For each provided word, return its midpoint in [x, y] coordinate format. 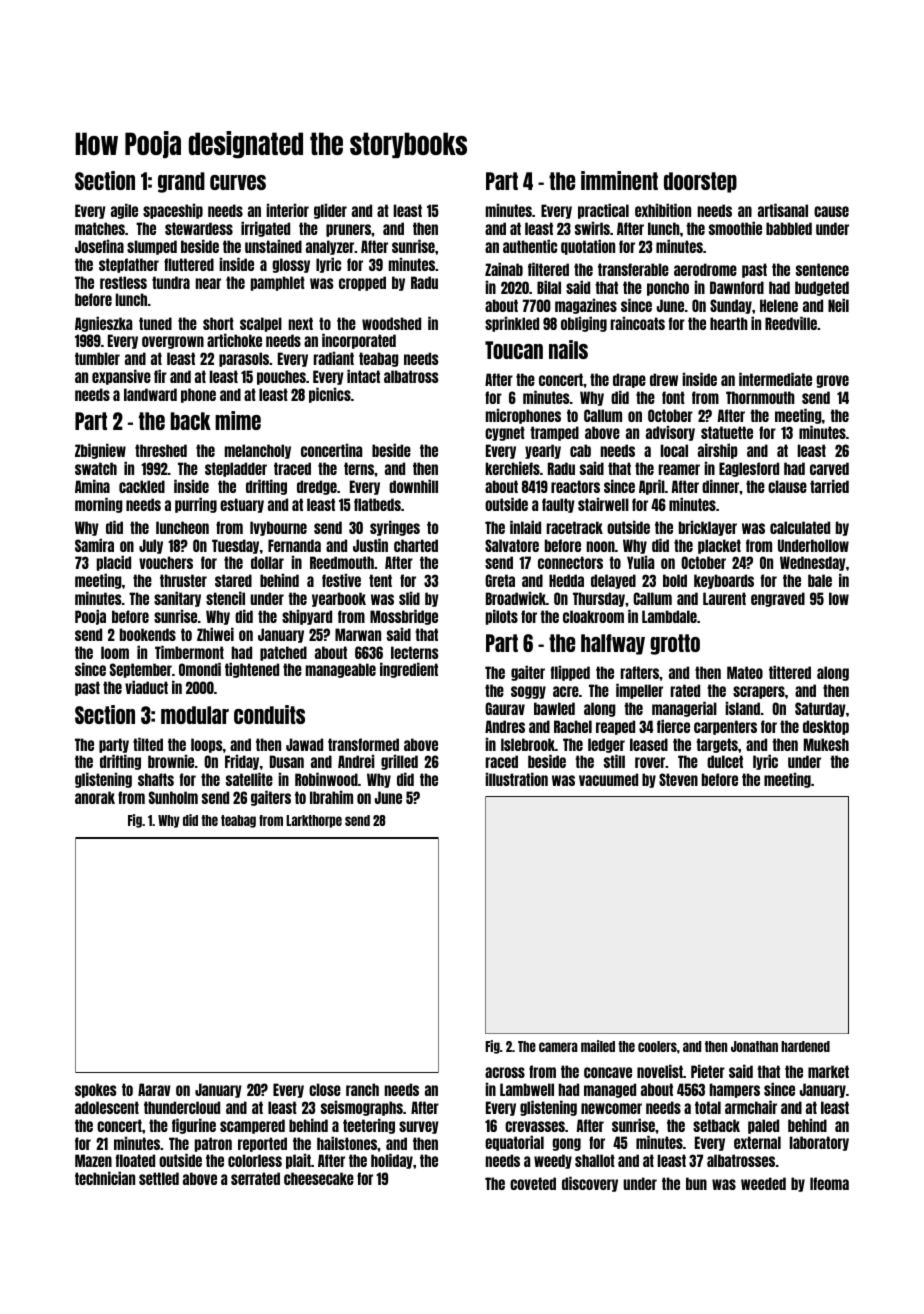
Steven [678, 779]
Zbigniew [100, 451]
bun [696, 1183]
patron [213, 1144]
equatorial [514, 1143]
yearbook [339, 599]
